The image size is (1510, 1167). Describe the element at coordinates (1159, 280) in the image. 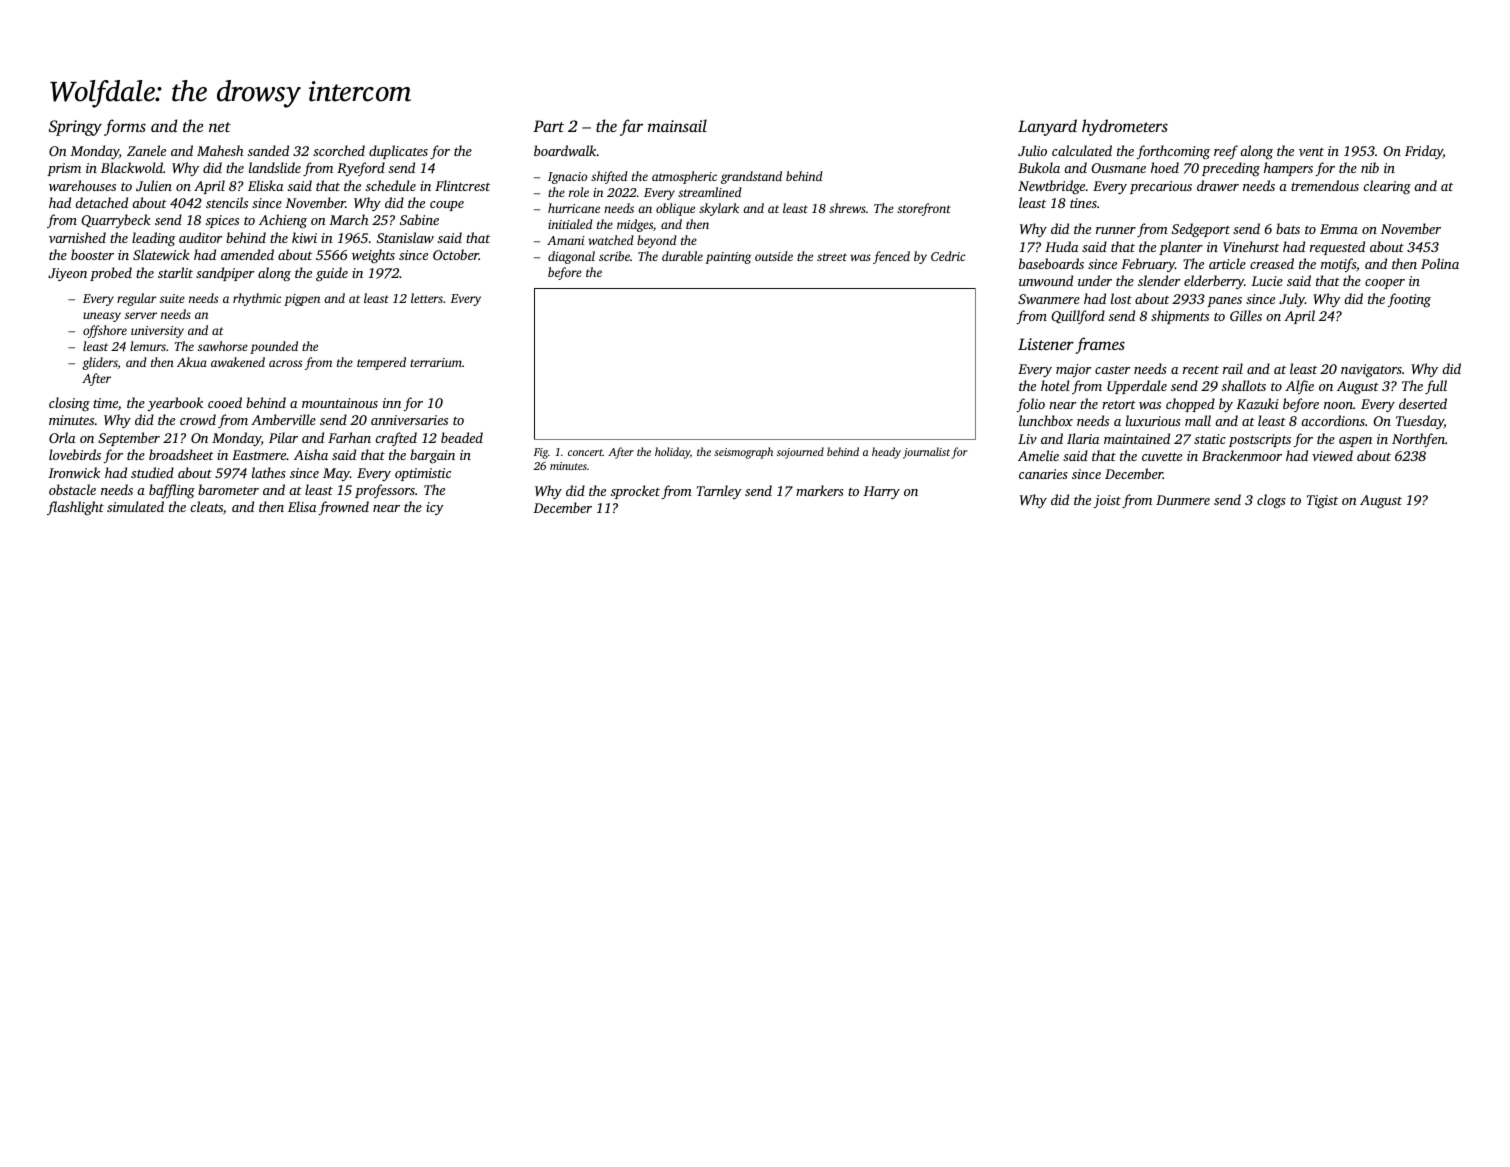

I see `slender` at that location.
